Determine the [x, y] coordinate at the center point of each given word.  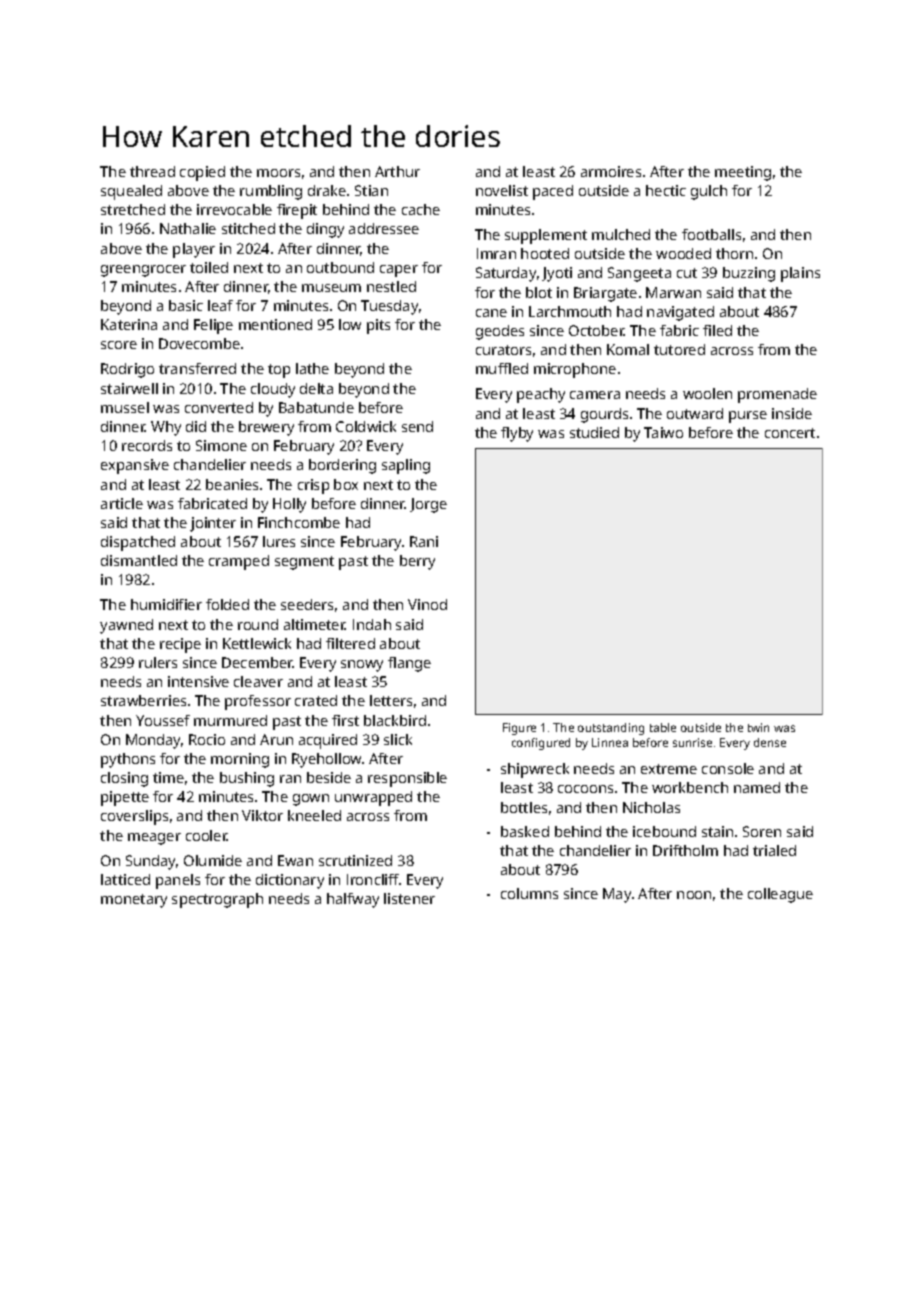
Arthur [397, 171]
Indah [372, 624]
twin [758, 727]
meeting [743, 173]
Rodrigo [127, 370]
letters [391, 700]
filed [717, 330]
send [417, 426]
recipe [180, 645]
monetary [134, 901]
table [663, 727]
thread [152, 171]
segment [304, 563]
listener [409, 898]
